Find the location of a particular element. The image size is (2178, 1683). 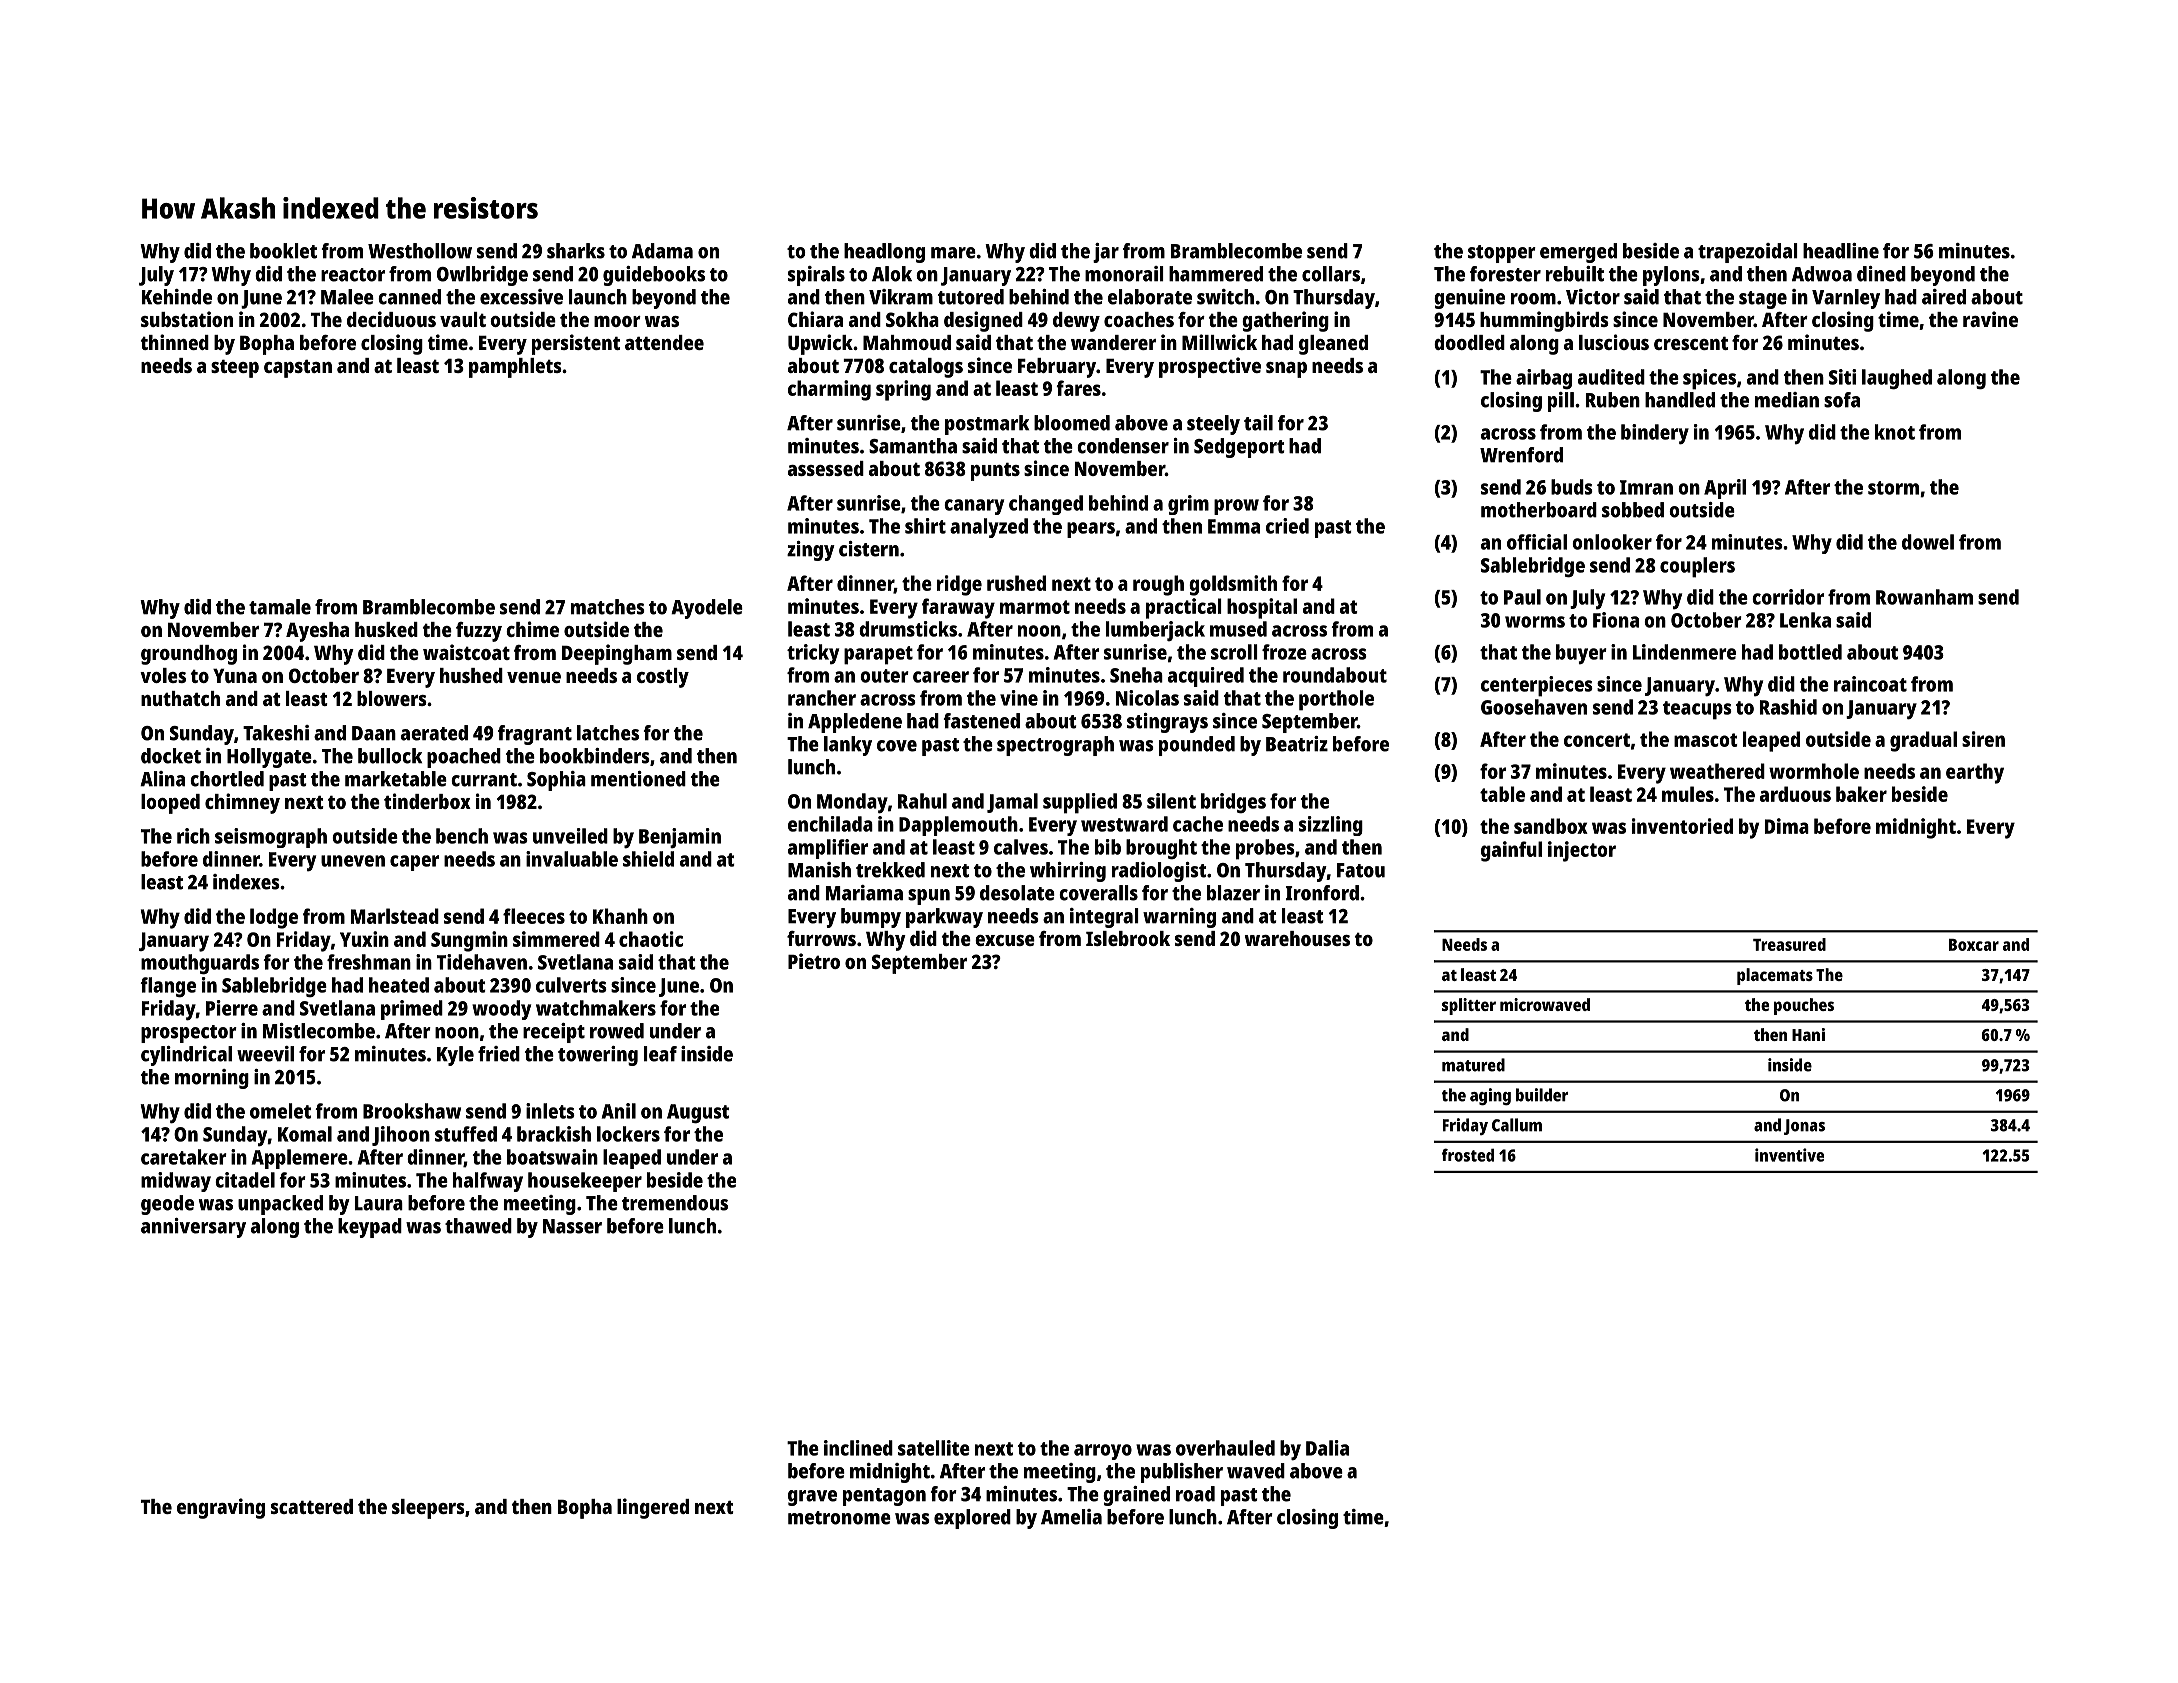

headlong is located at coordinates (884, 253).
